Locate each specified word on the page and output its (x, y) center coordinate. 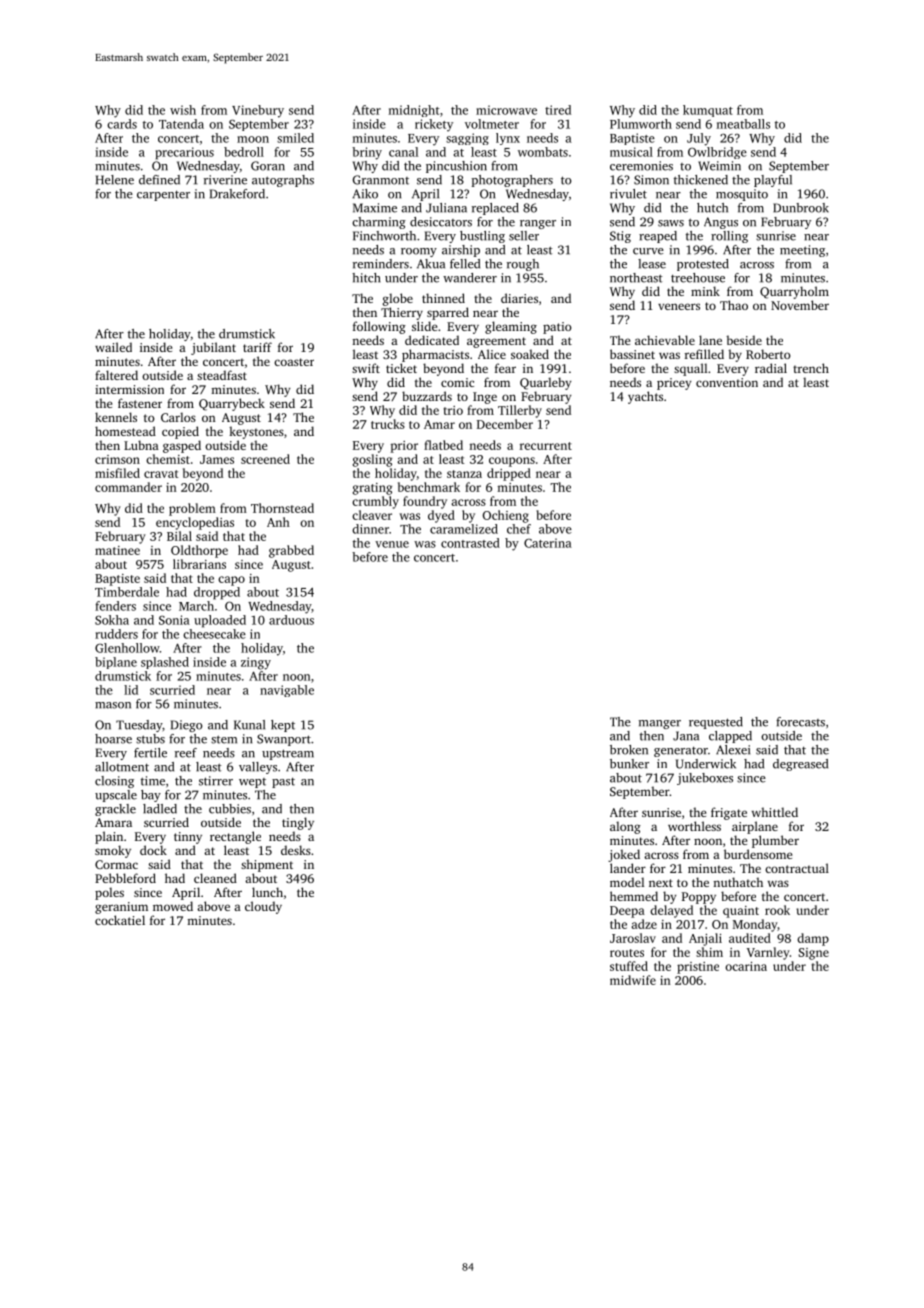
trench (811, 368)
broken (629, 750)
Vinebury (258, 111)
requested (716, 723)
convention (727, 382)
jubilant (213, 348)
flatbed (443, 445)
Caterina (548, 543)
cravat (161, 474)
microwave (506, 110)
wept (252, 783)
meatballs (743, 124)
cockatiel (120, 920)
